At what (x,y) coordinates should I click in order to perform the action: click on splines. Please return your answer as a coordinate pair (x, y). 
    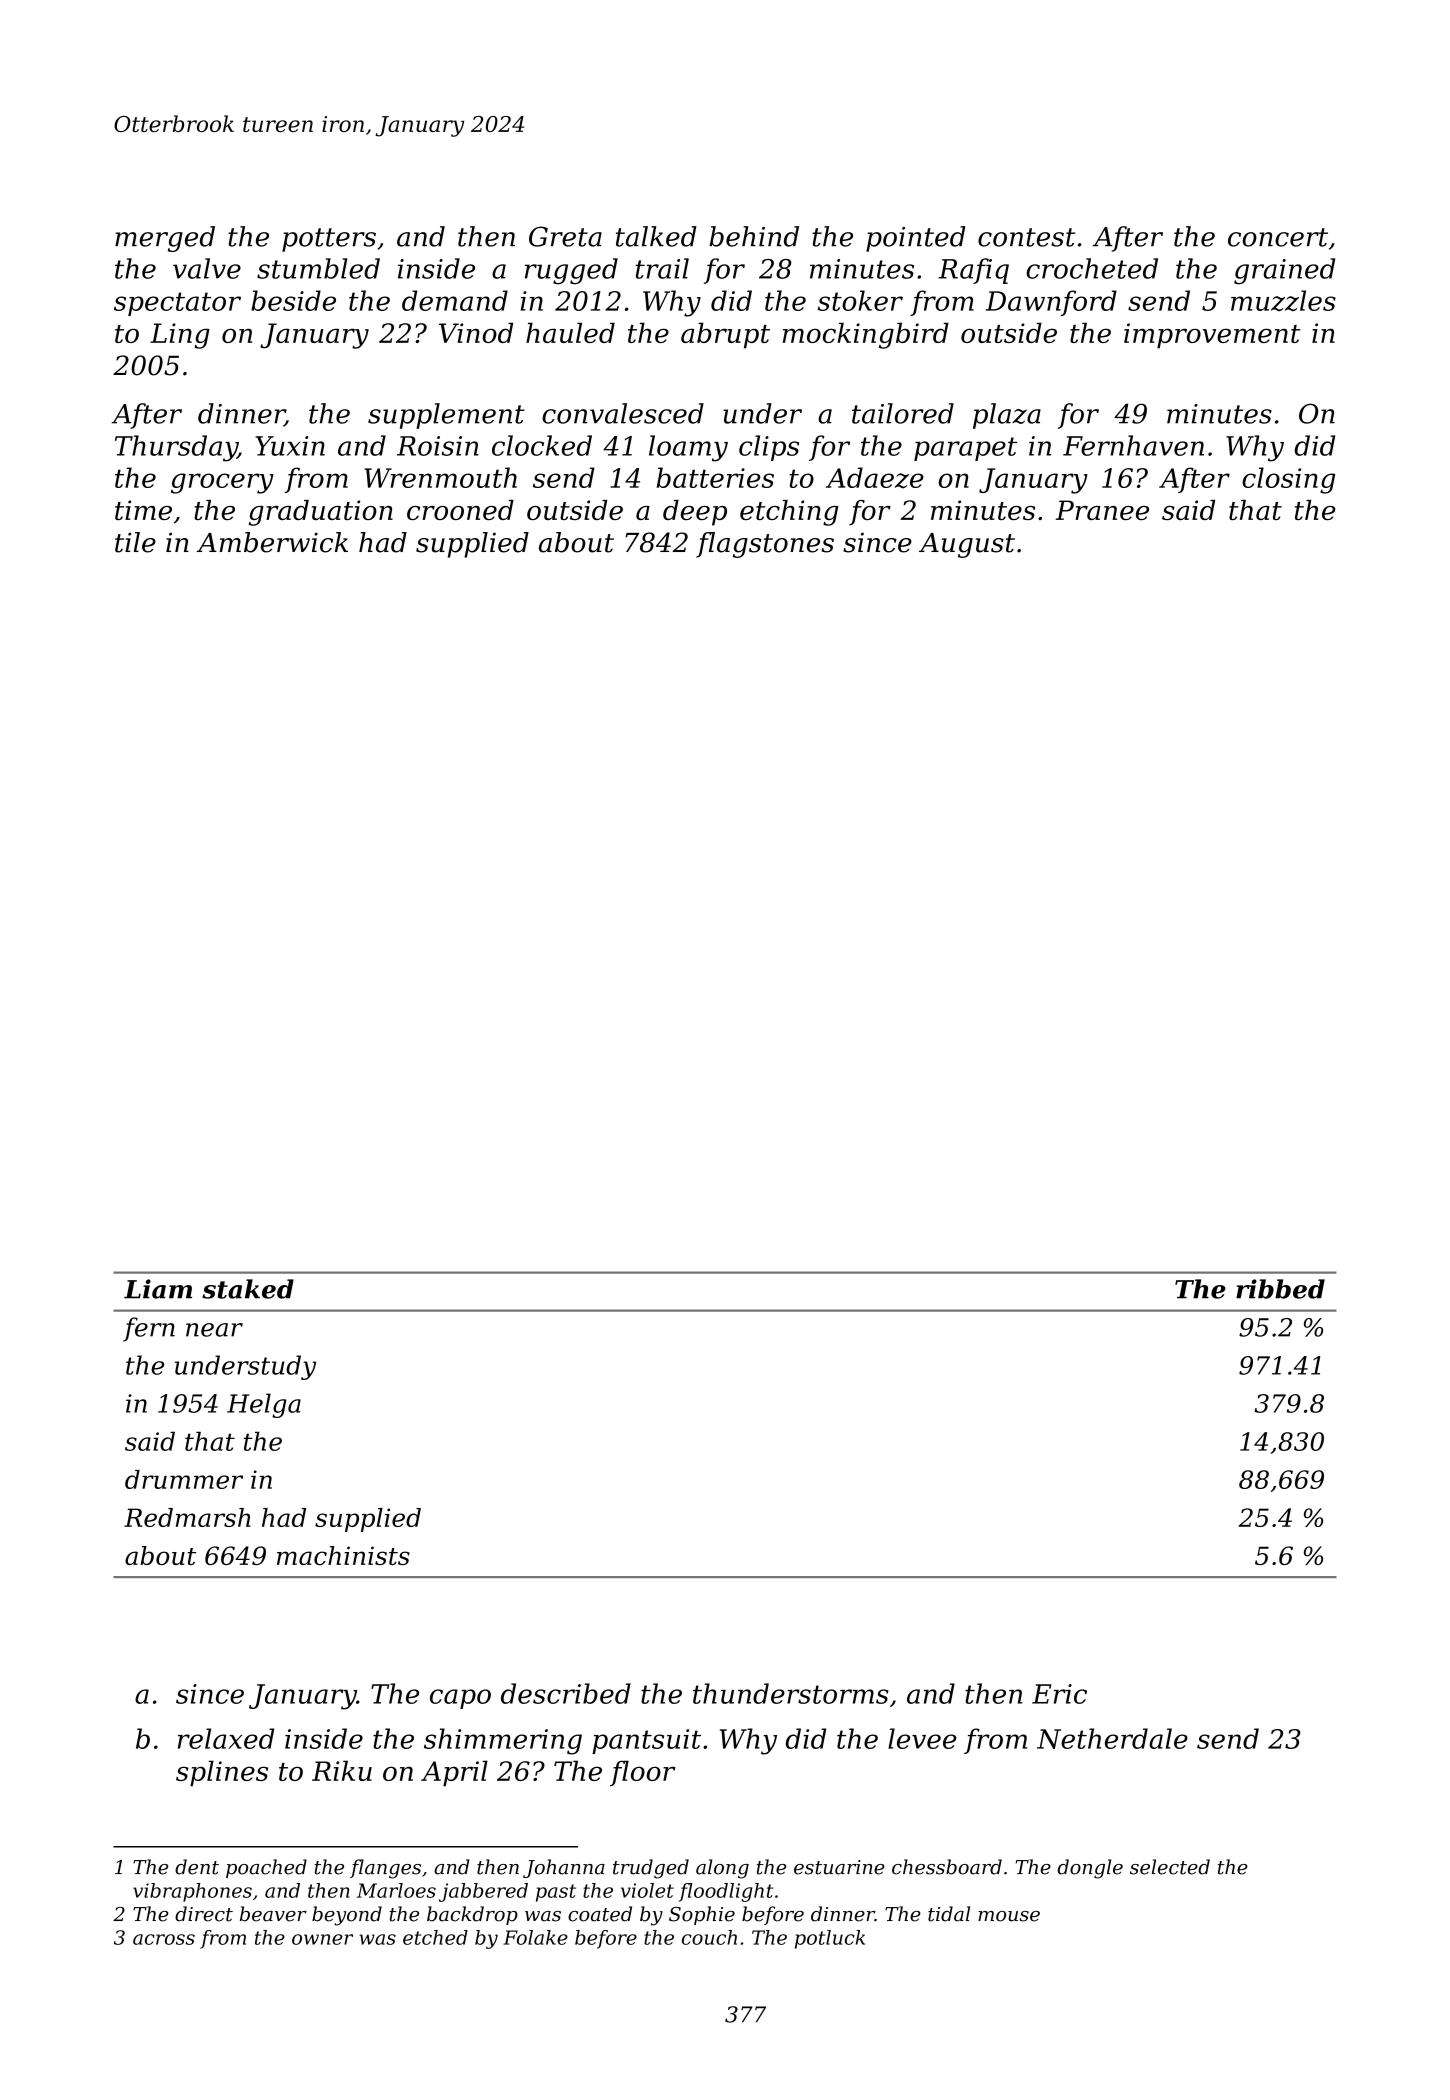
    Looking at the image, I should click on (222, 1773).
